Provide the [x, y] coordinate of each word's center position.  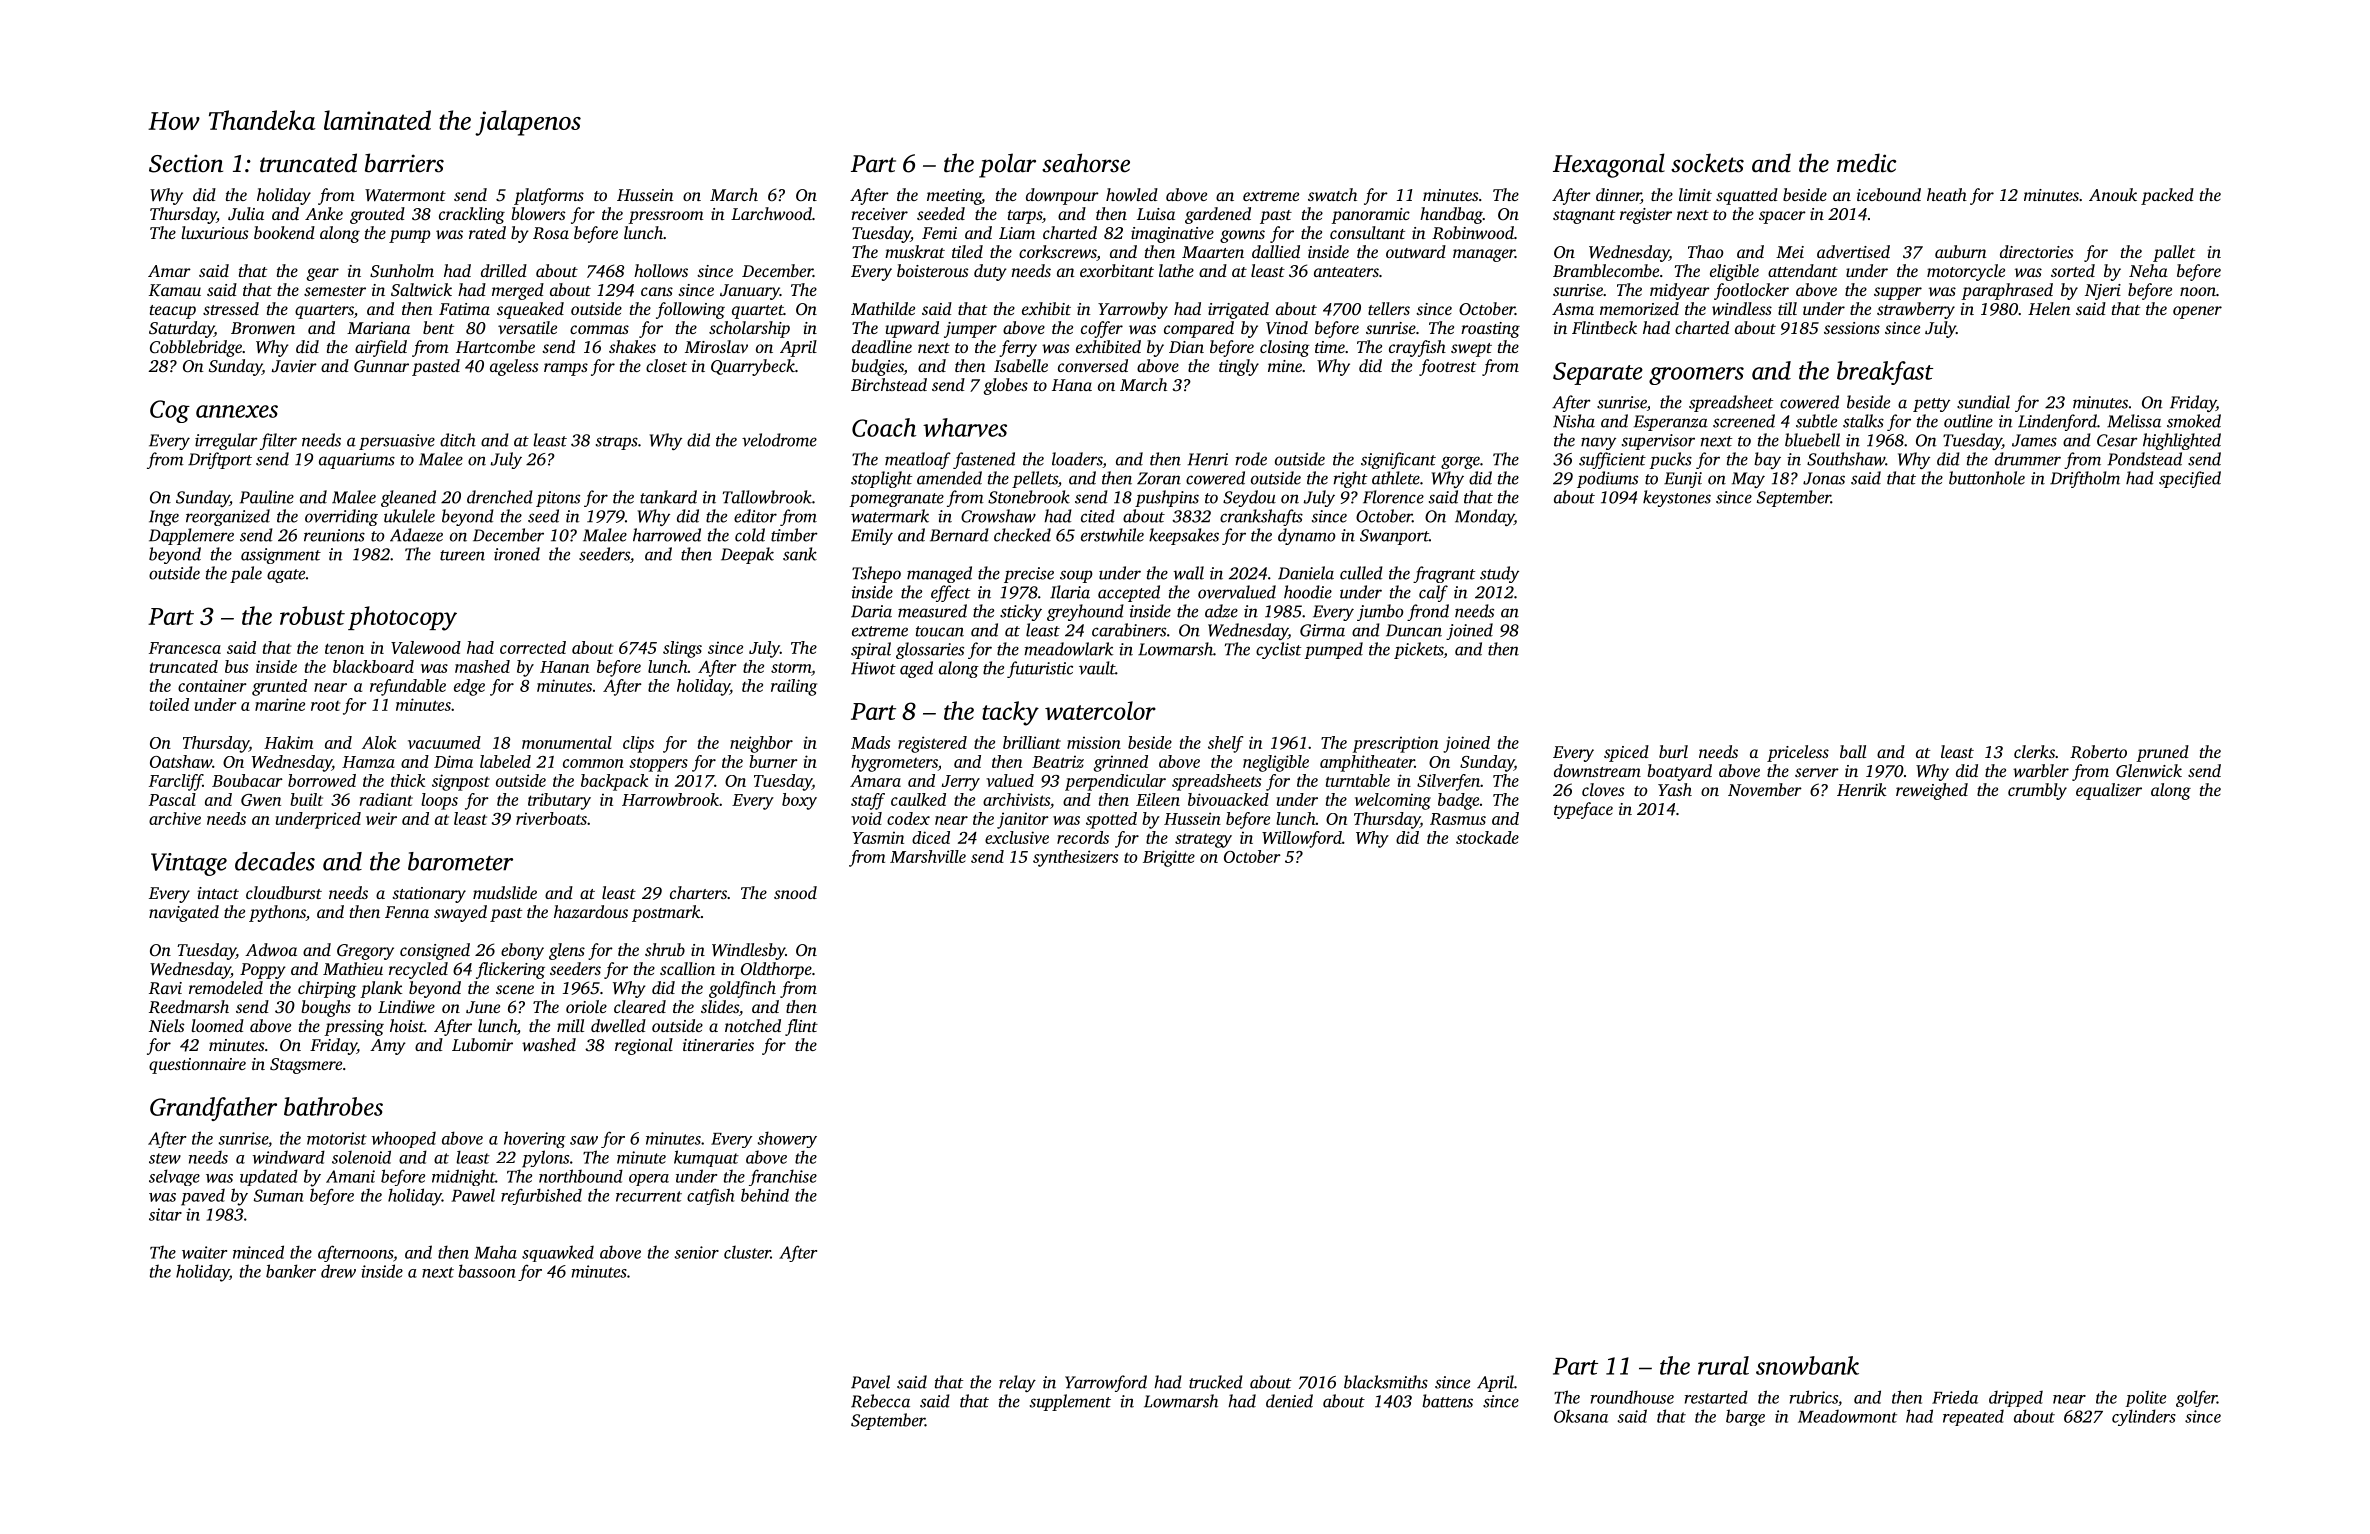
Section [186, 163]
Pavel [870, 1382]
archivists [1016, 799]
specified [2190, 479]
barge [1745, 1417]
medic [1866, 163]
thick [408, 780]
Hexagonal [1609, 165]
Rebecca [880, 1401]
